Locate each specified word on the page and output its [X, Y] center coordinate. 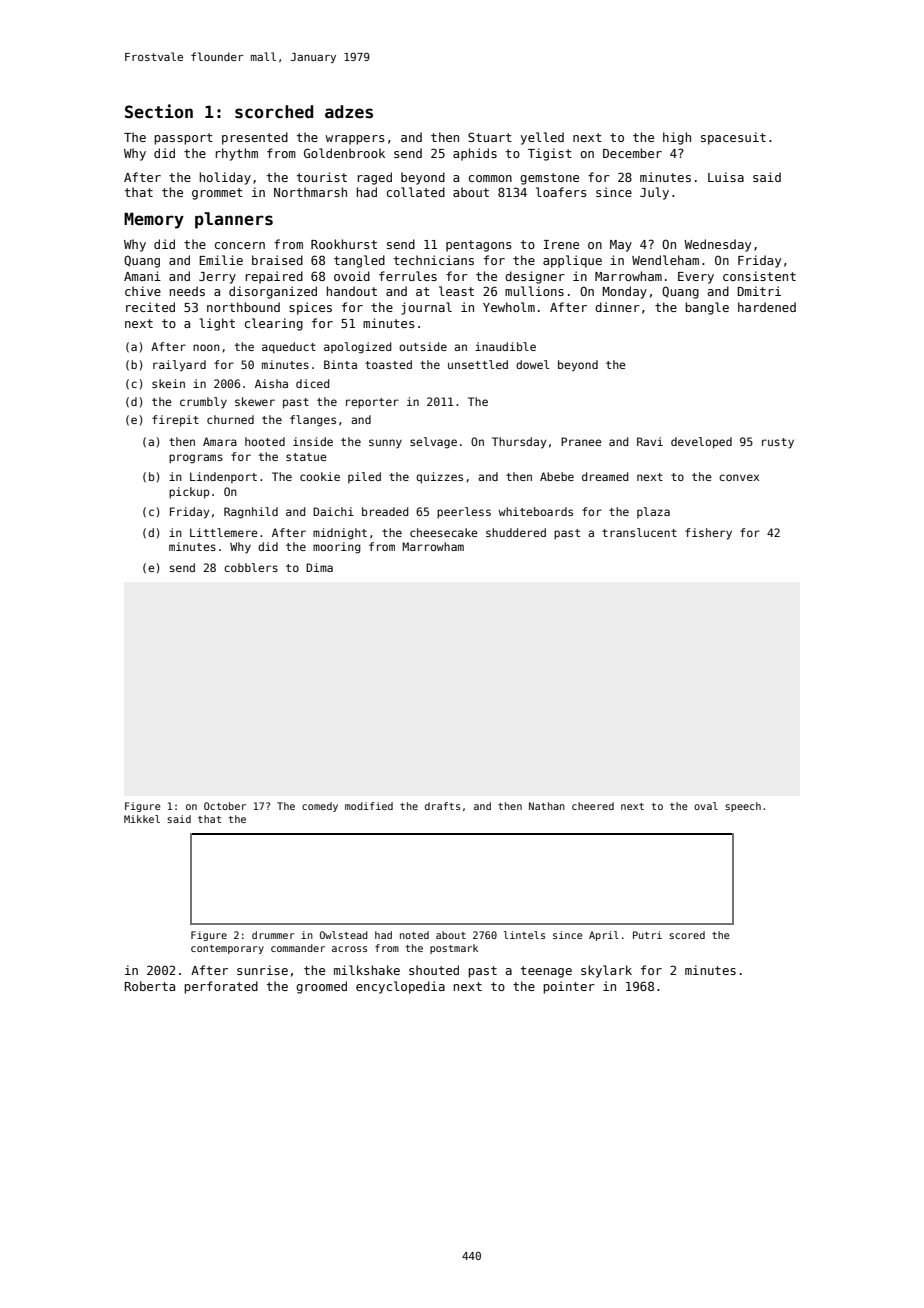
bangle [707, 308]
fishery [708, 534]
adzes [349, 112]
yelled [542, 138]
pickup [189, 493]
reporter [372, 403]
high [677, 138]
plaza [653, 512]
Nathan [547, 806]
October [225, 806]
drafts [442, 806]
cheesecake [444, 532]
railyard [179, 366]
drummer [273, 935]
